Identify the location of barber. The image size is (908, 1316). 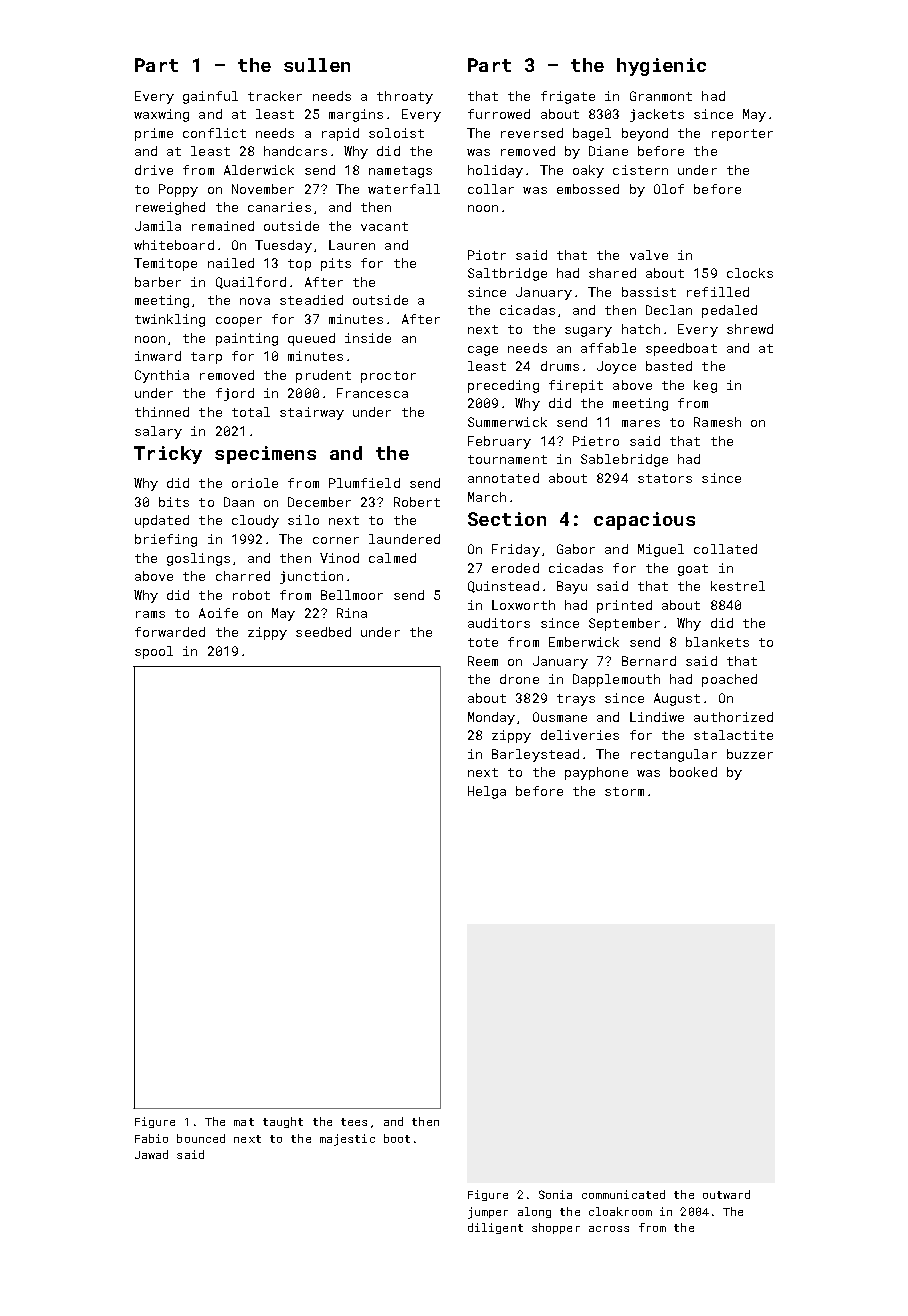
(158, 282).
